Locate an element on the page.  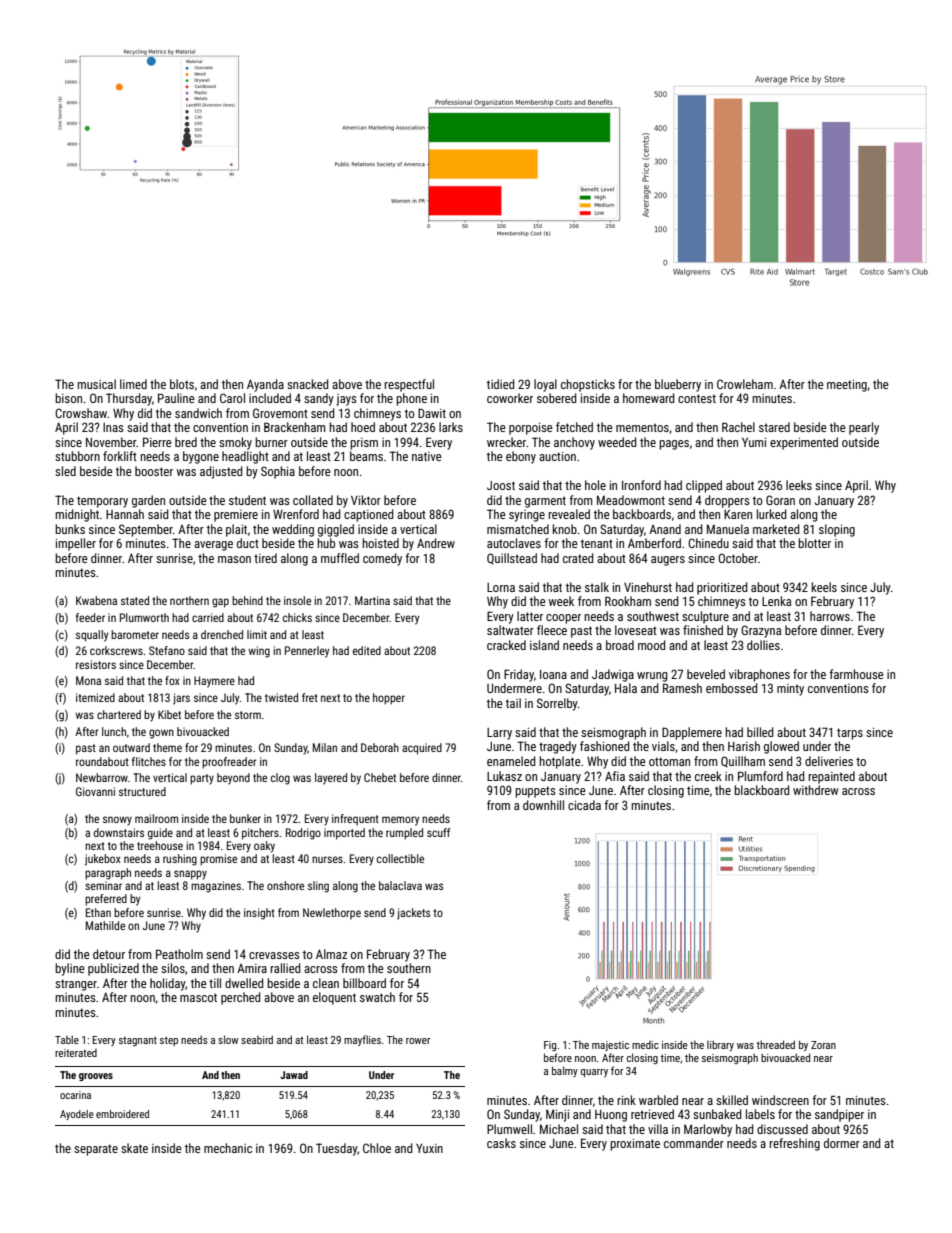
tidied is located at coordinates (501, 384).
